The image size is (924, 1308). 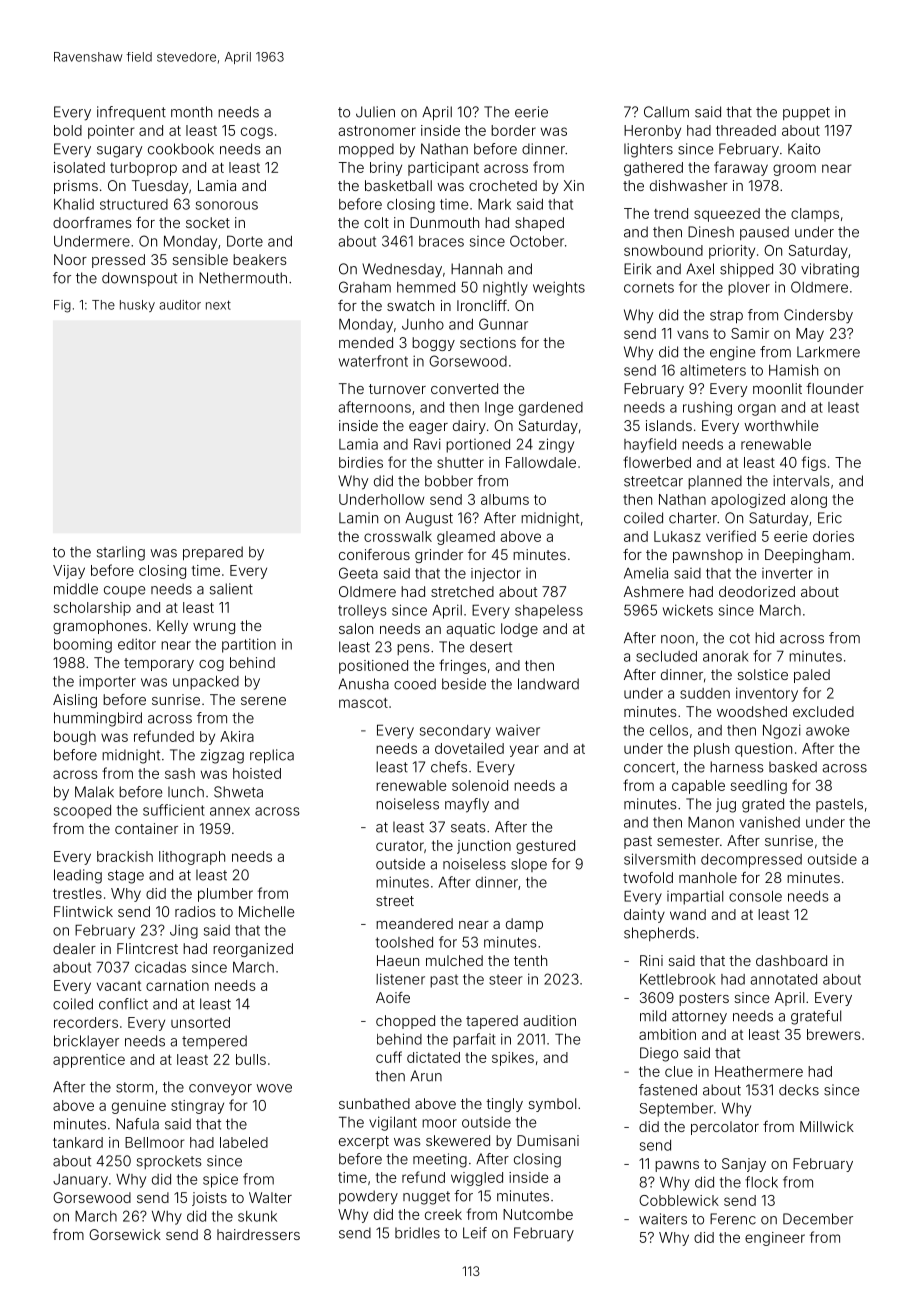 What do you see at coordinates (830, 270) in the screenshot?
I see `vibrating` at bounding box center [830, 270].
